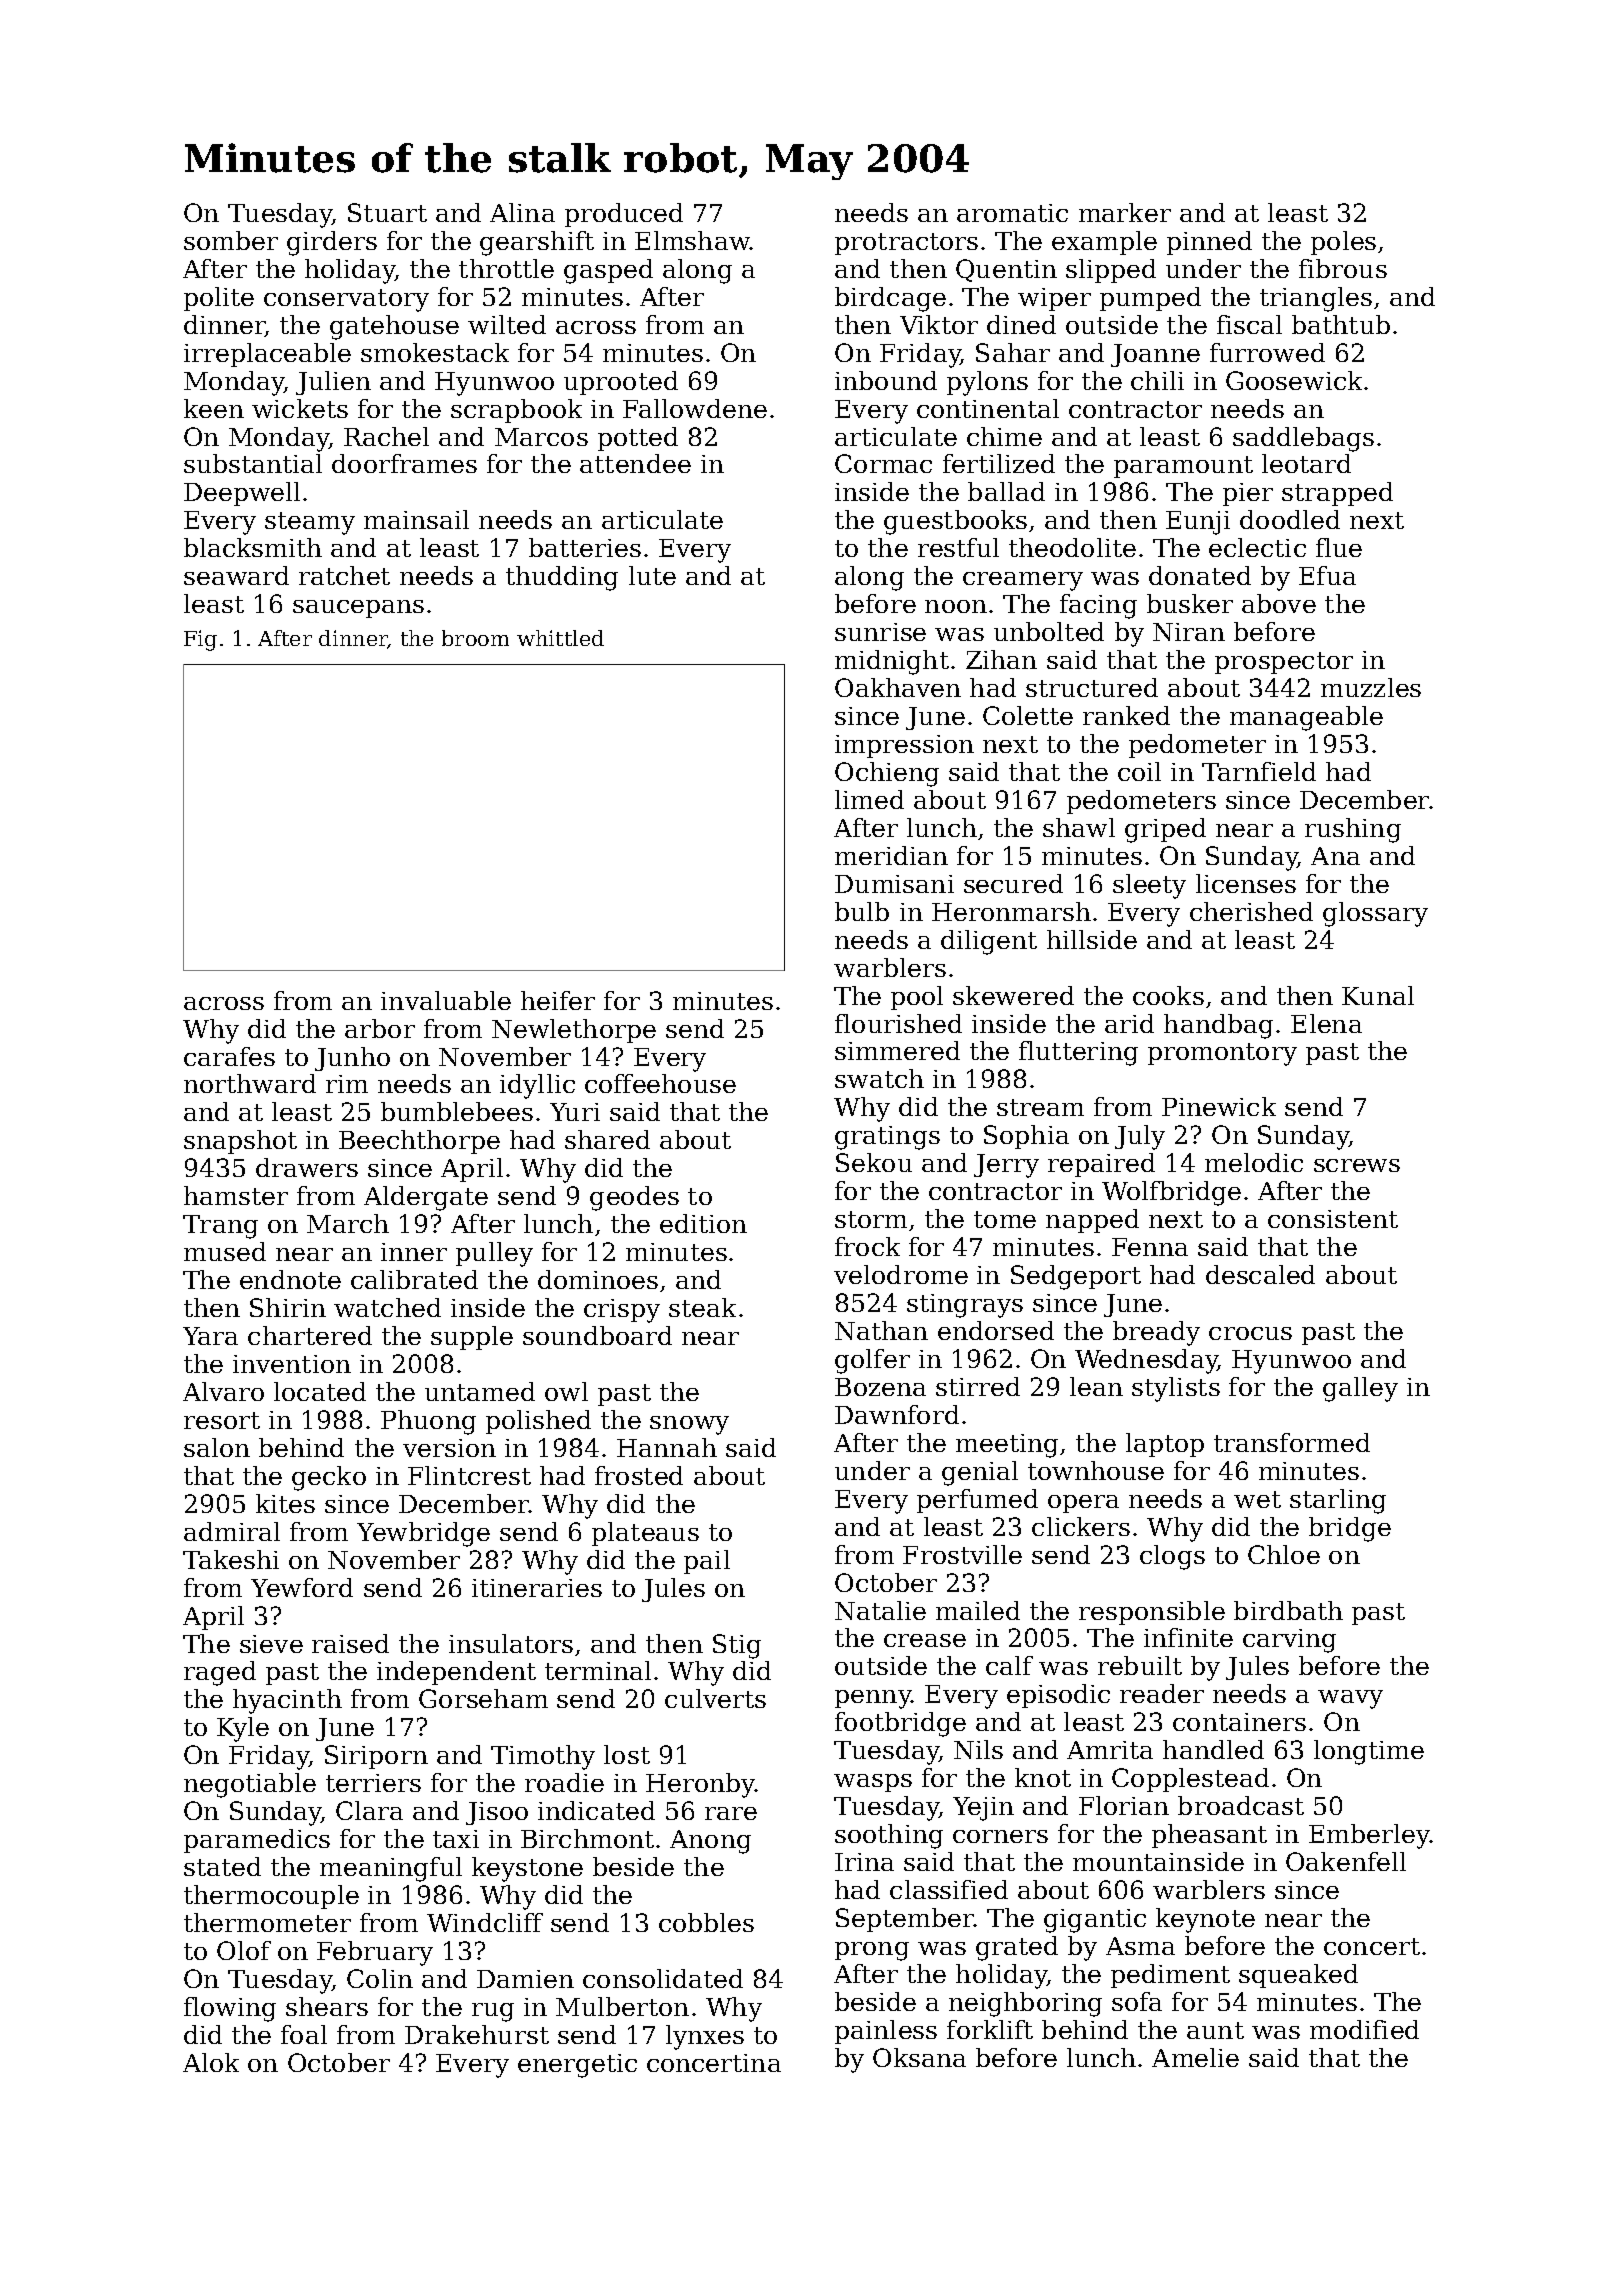  What do you see at coordinates (1326, 1023) in the screenshot?
I see `Elena` at bounding box center [1326, 1023].
